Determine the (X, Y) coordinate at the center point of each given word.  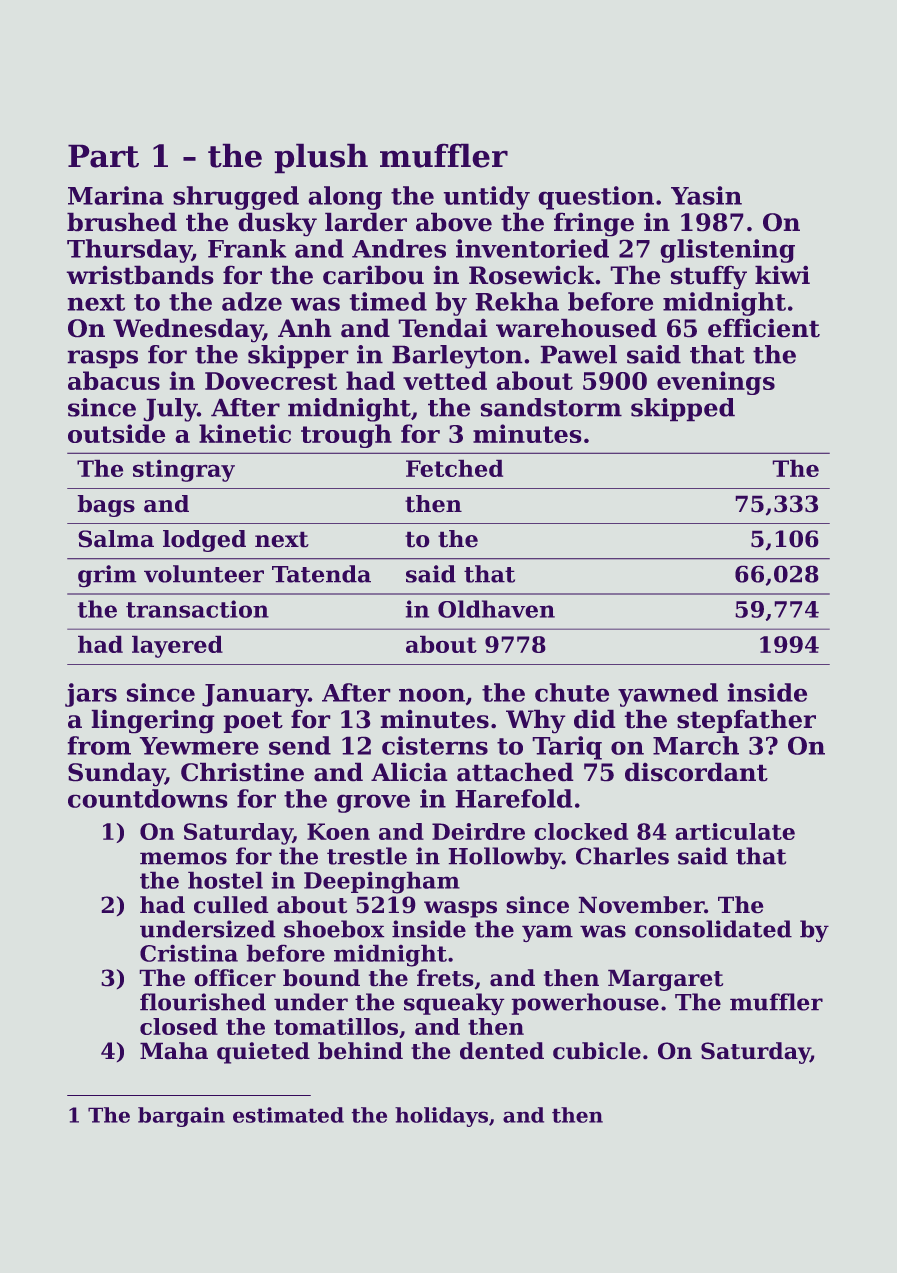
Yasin (706, 195)
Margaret (665, 980)
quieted (263, 1053)
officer (235, 978)
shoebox (334, 929)
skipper (298, 357)
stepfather (746, 721)
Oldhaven (496, 609)
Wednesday (188, 330)
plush (321, 158)
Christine (242, 772)
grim (107, 576)
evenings (716, 383)
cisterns (435, 745)
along (345, 198)
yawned (668, 695)
